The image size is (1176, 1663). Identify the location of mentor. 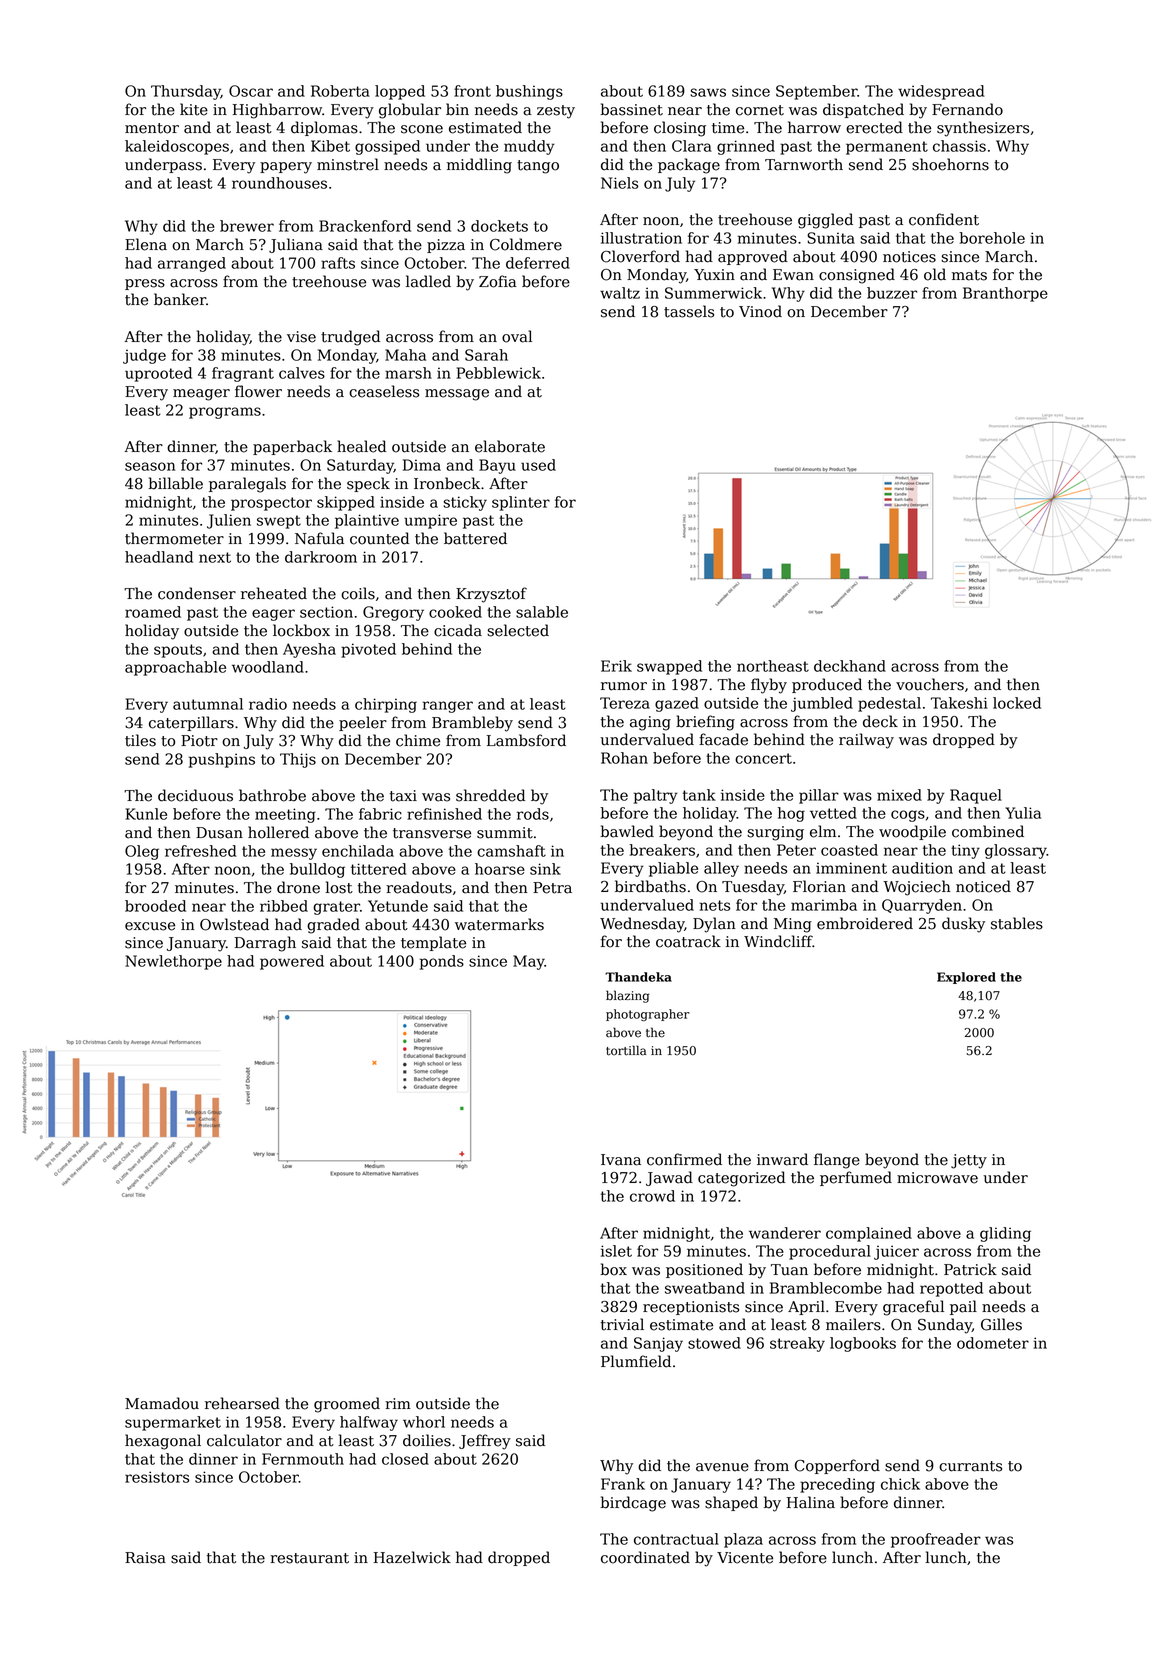
(152, 128).
